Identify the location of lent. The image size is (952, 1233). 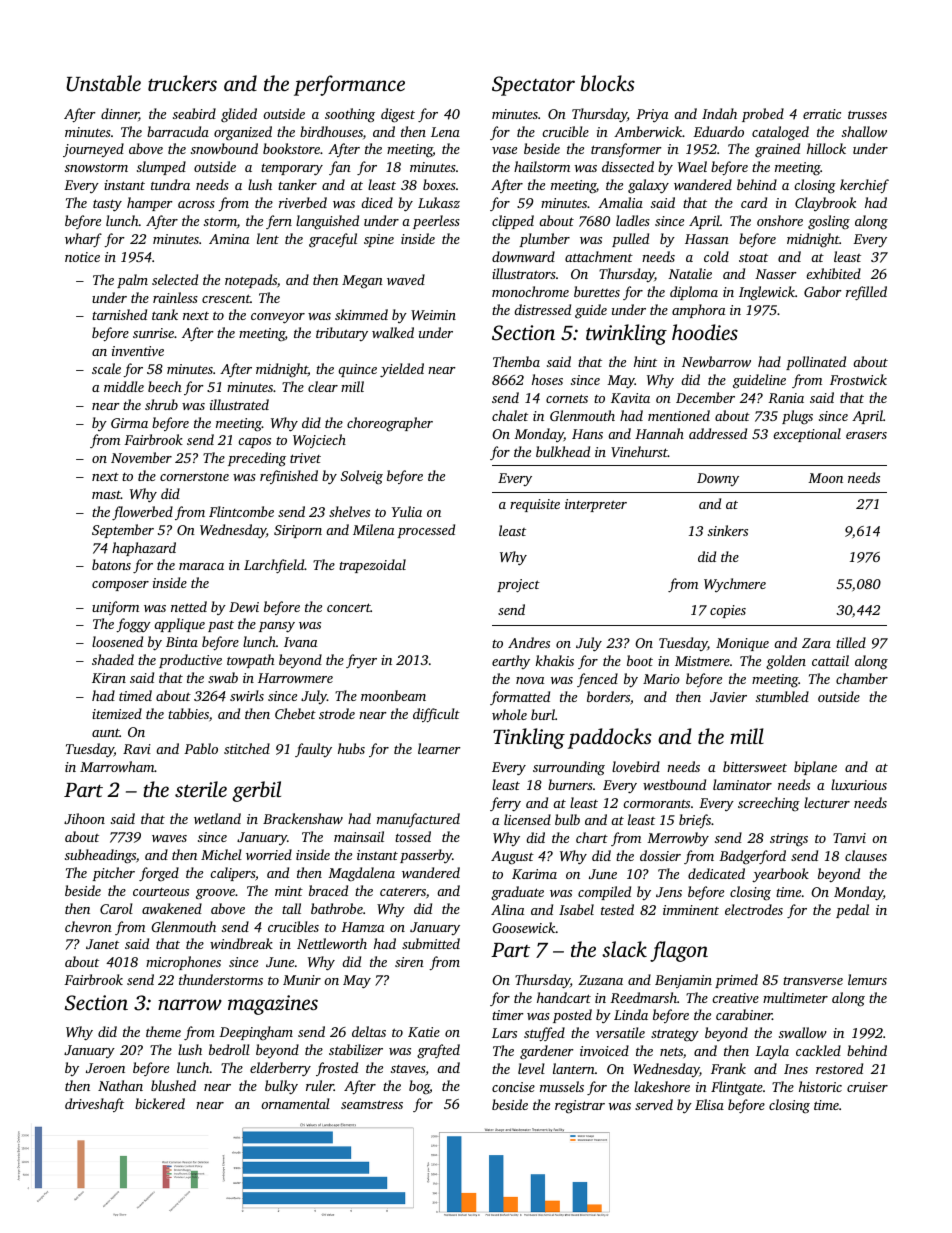
(268, 238).
